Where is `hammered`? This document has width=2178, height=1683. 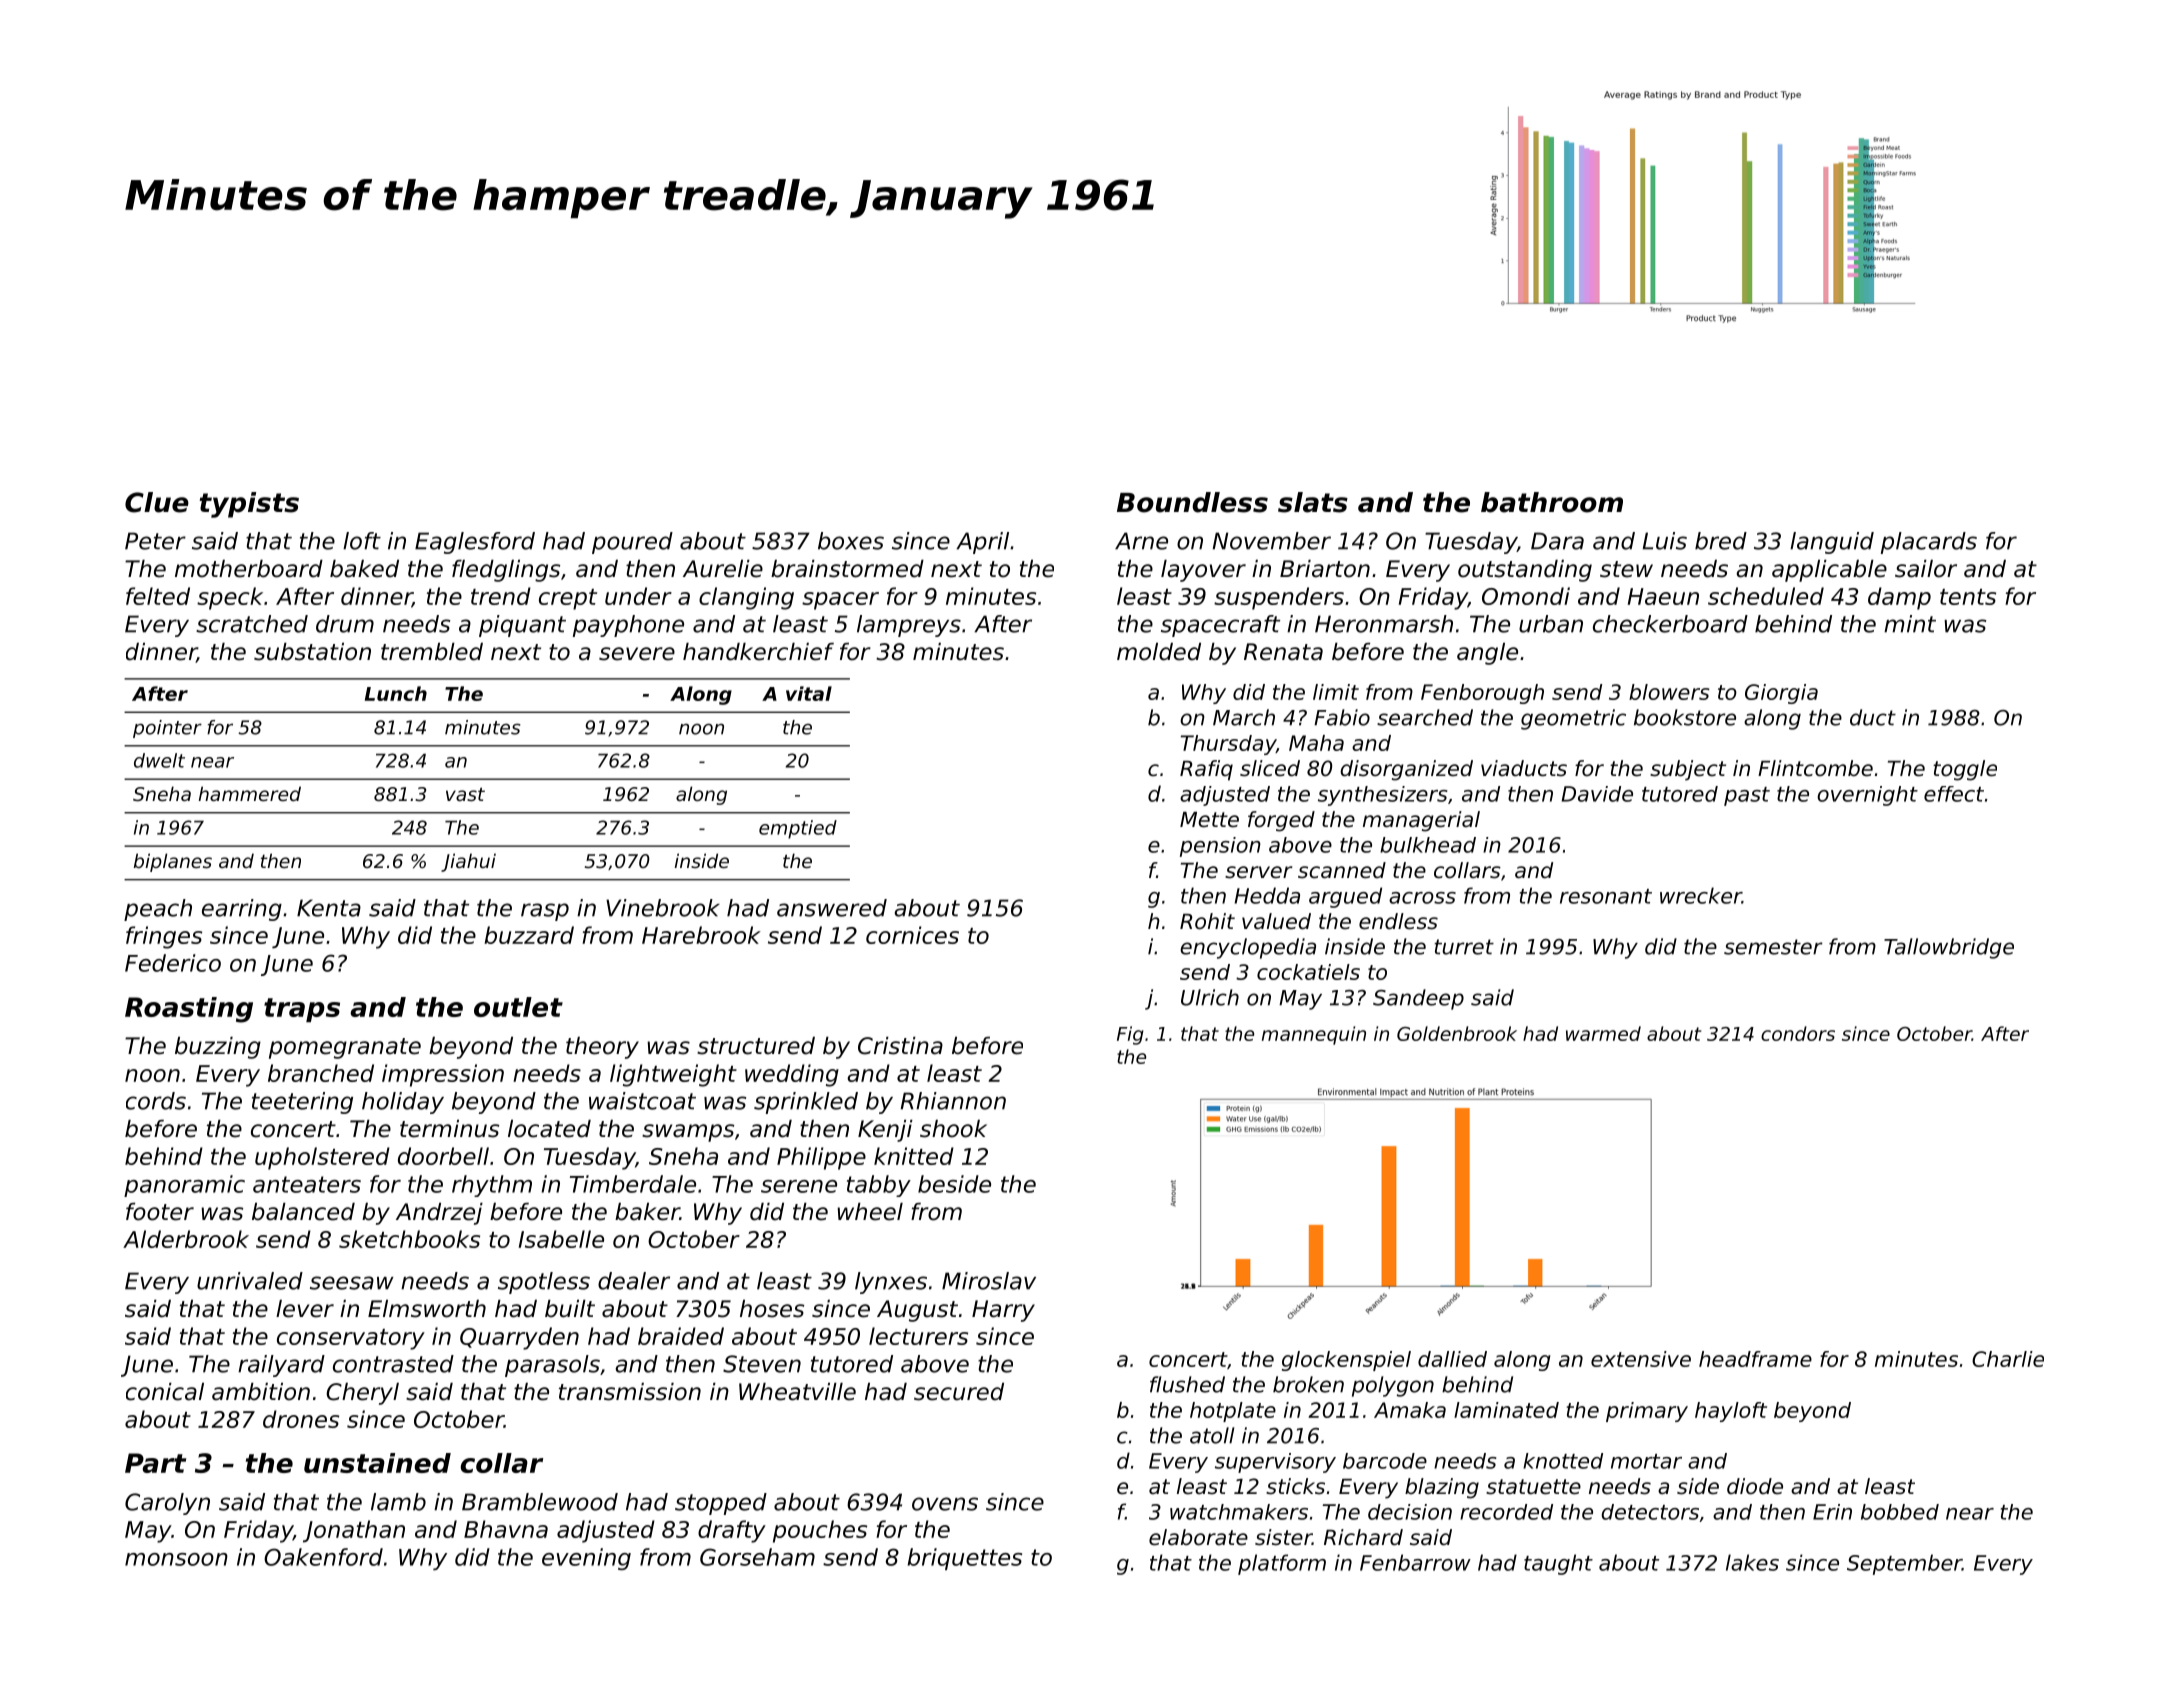
hammered is located at coordinates (250, 793).
